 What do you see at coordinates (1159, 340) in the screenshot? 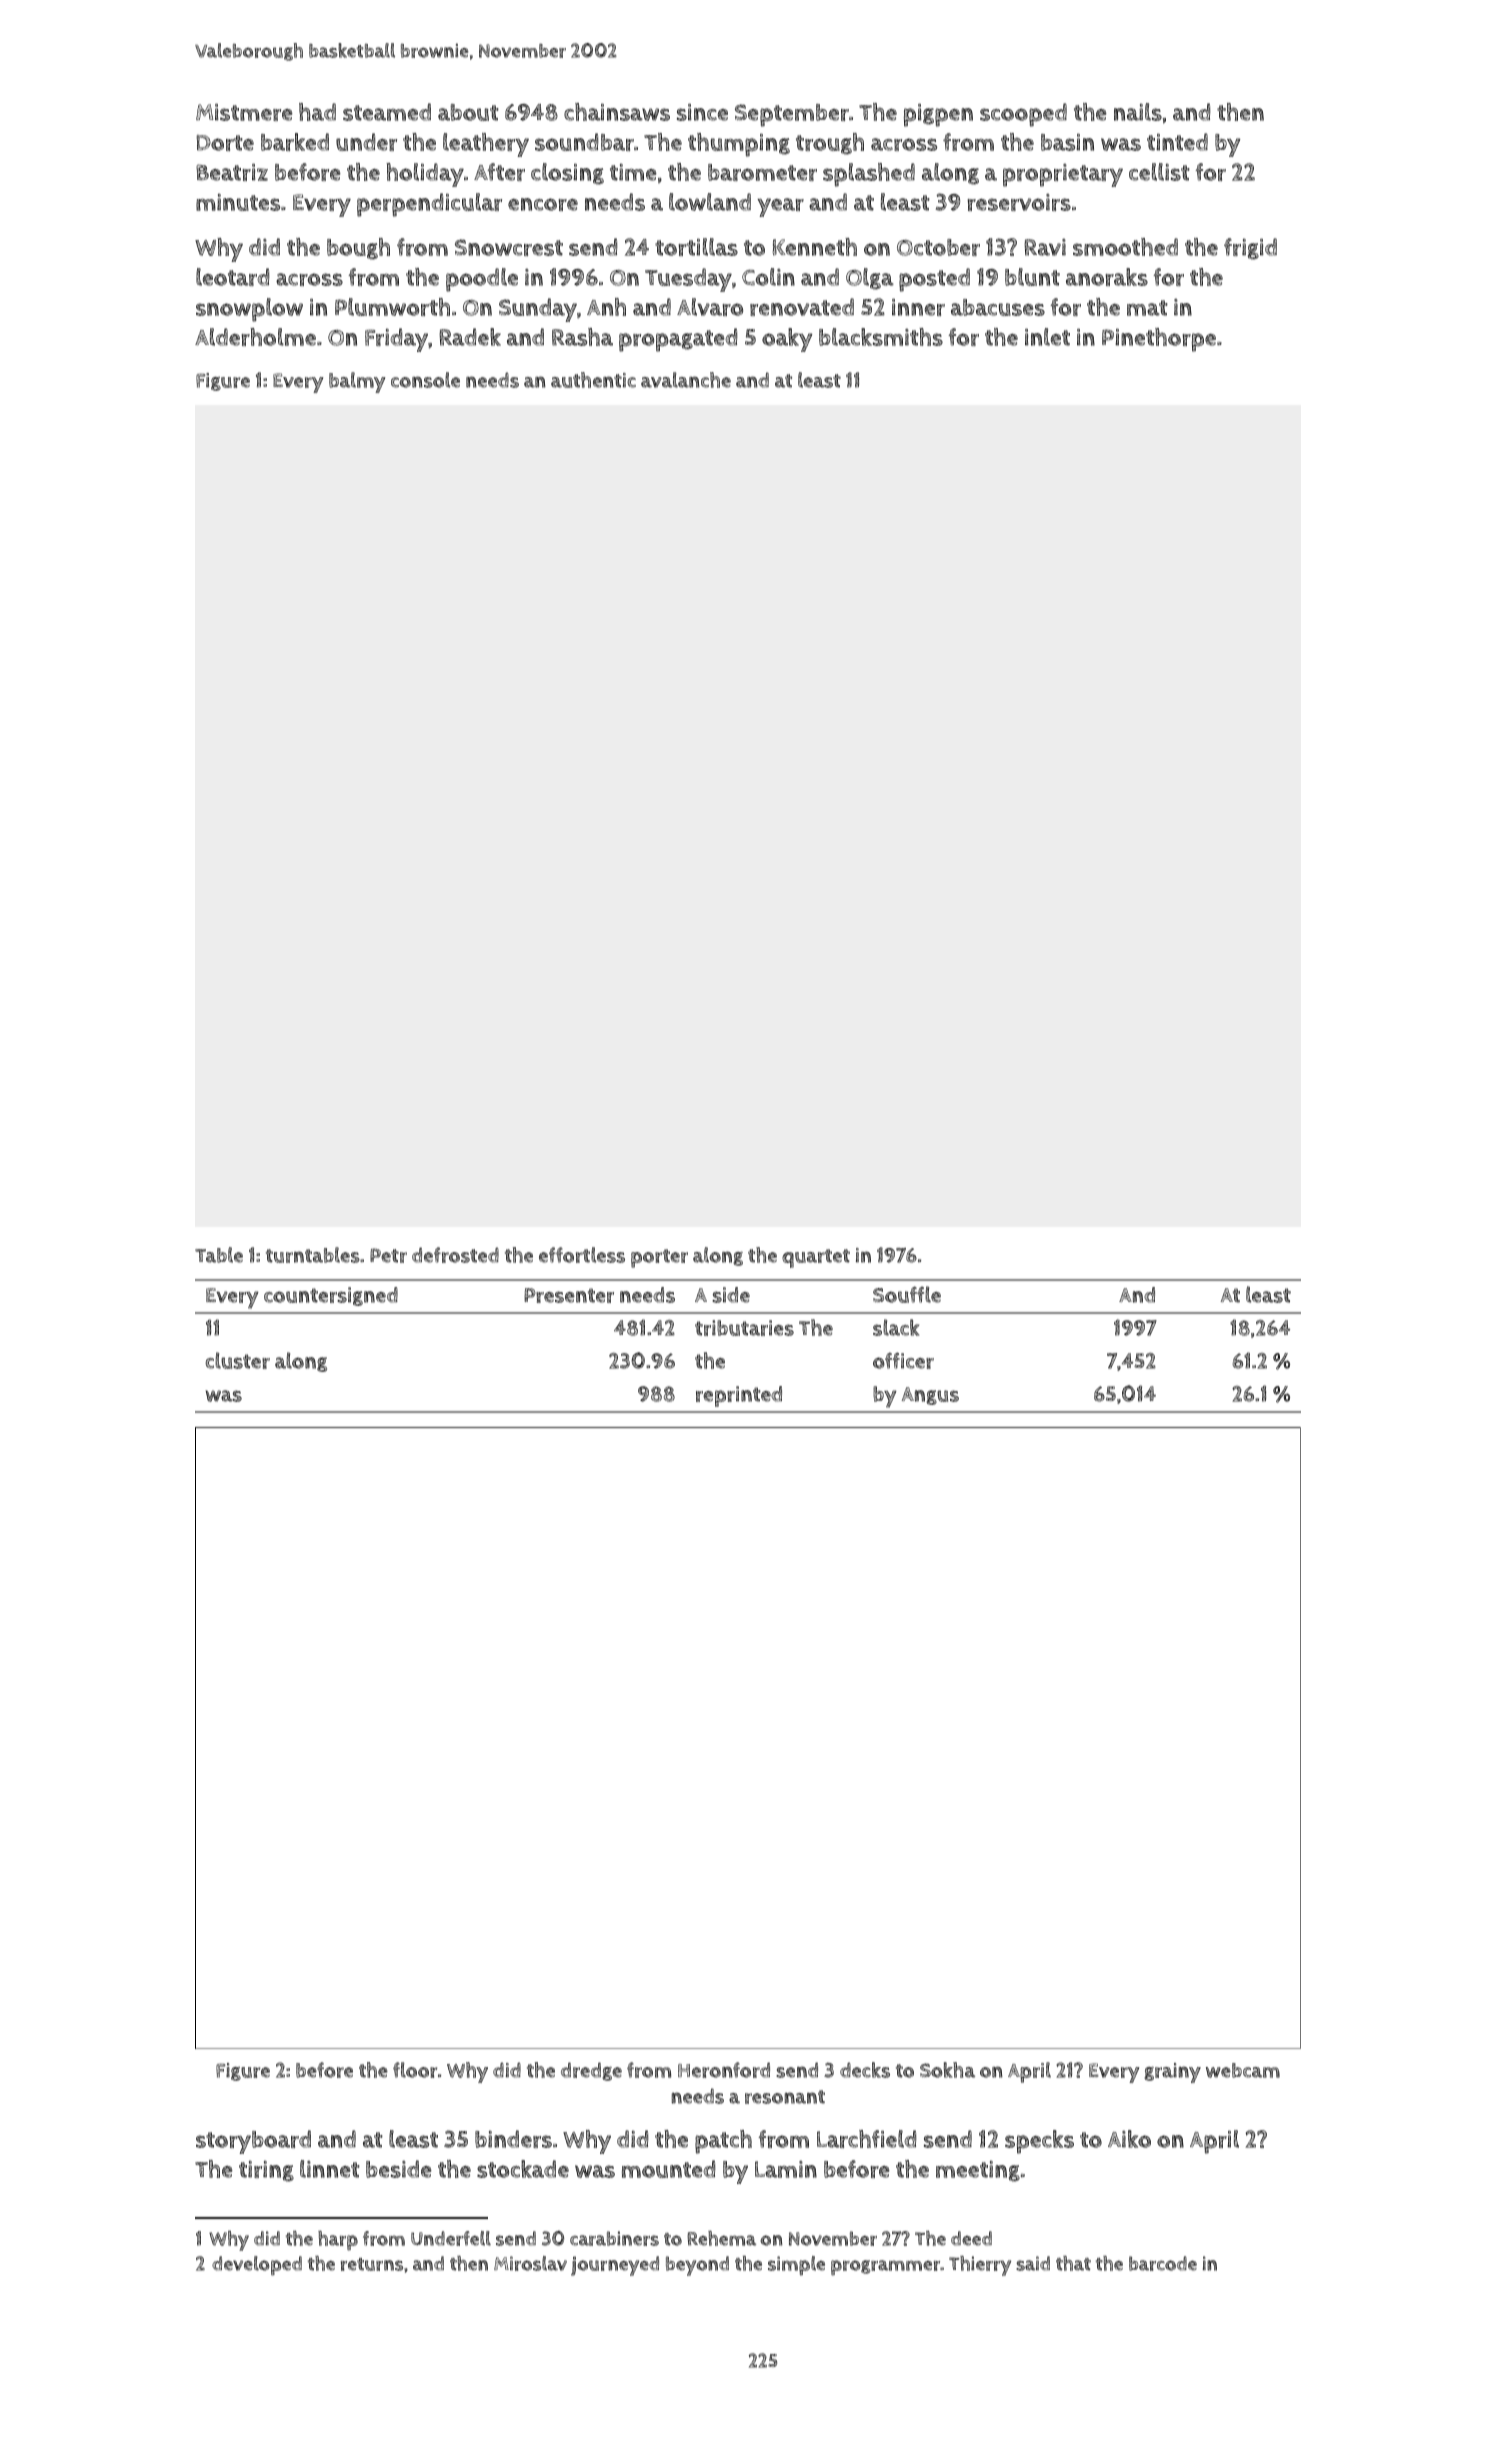
I see `Pinethorpe` at bounding box center [1159, 340].
